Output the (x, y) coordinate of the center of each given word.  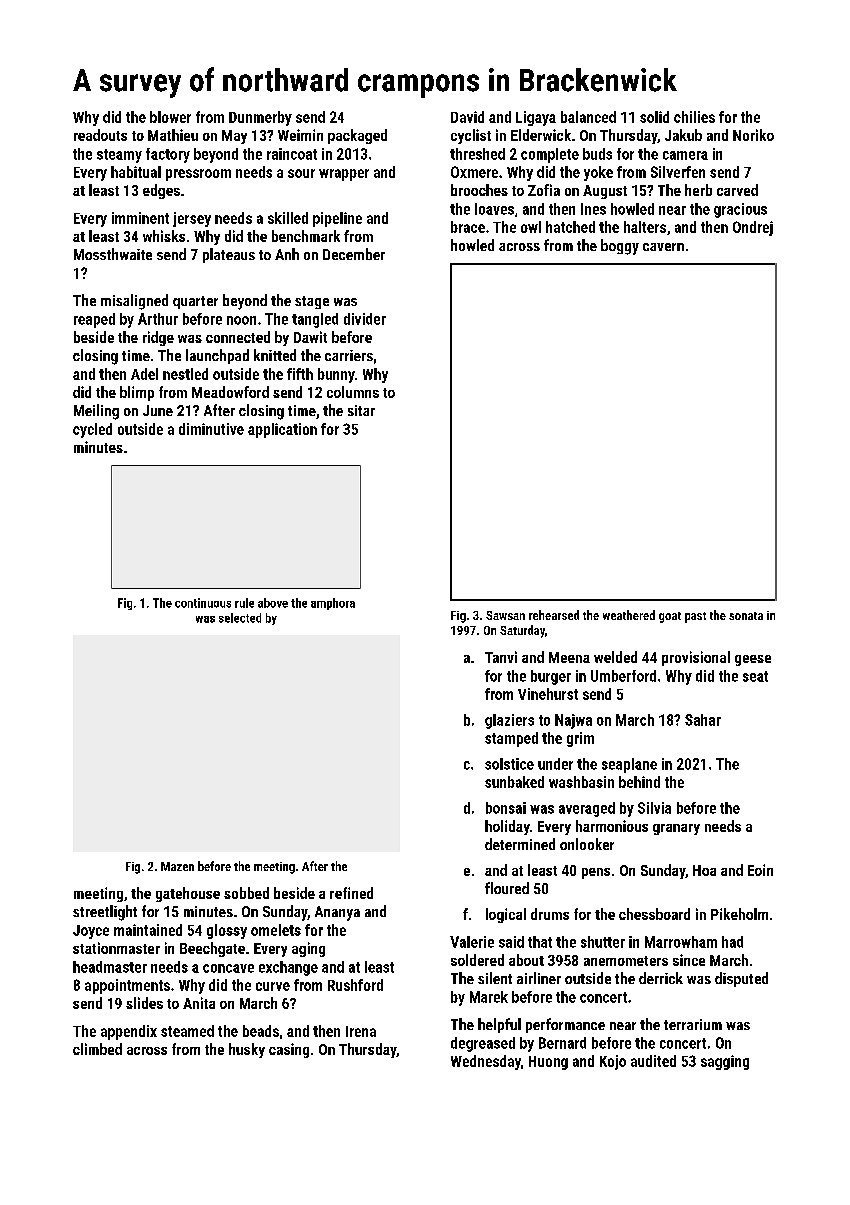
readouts (100, 135)
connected (238, 337)
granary (676, 829)
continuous (203, 603)
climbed (97, 1049)
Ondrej (753, 228)
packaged (357, 136)
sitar (361, 410)
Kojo (613, 1062)
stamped (511, 739)
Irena (361, 1031)
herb (698, 190)
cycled (92, 430)
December (354, 254)
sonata (746, 616)
